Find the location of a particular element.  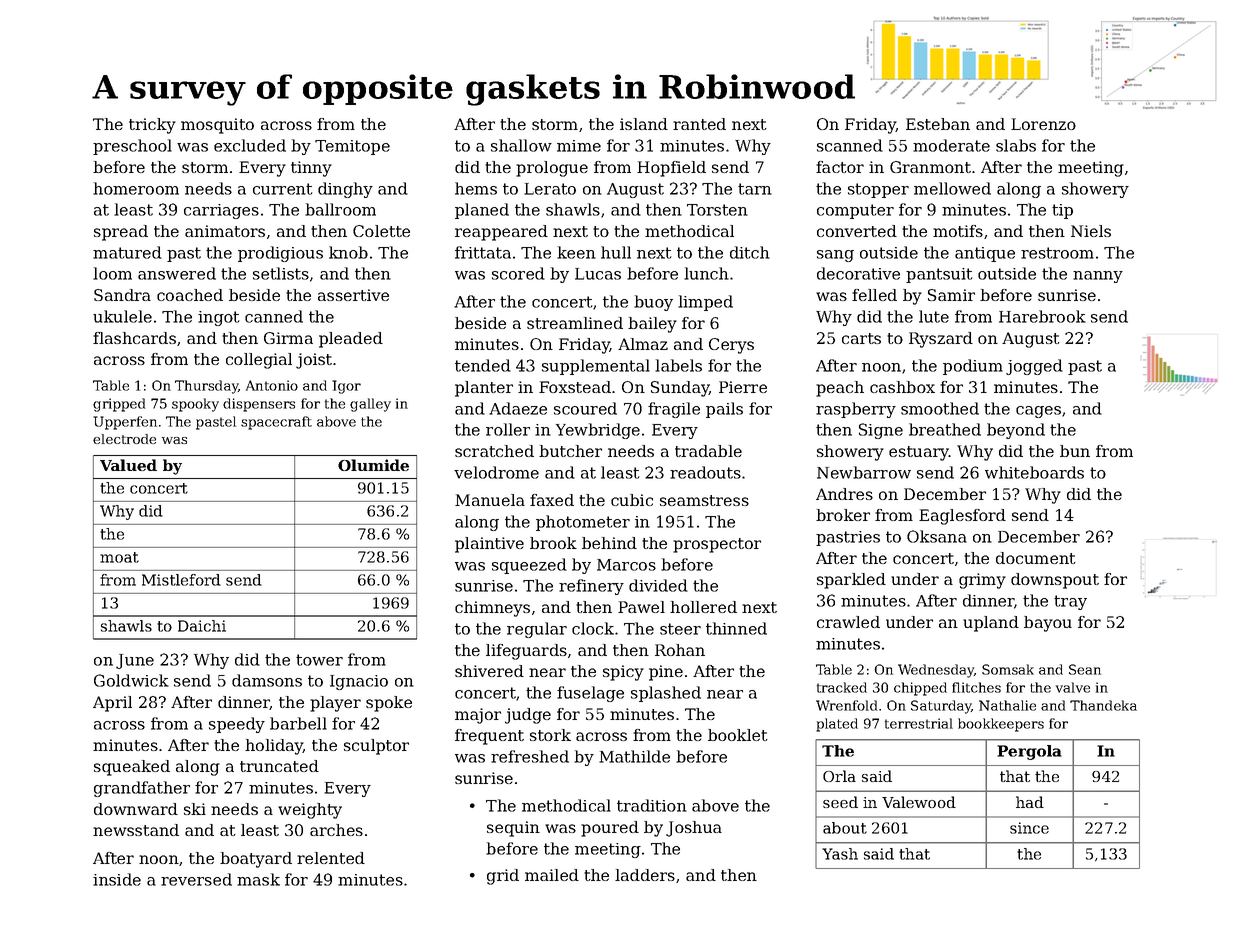

homeroom is located at coordinates (136, 188).
